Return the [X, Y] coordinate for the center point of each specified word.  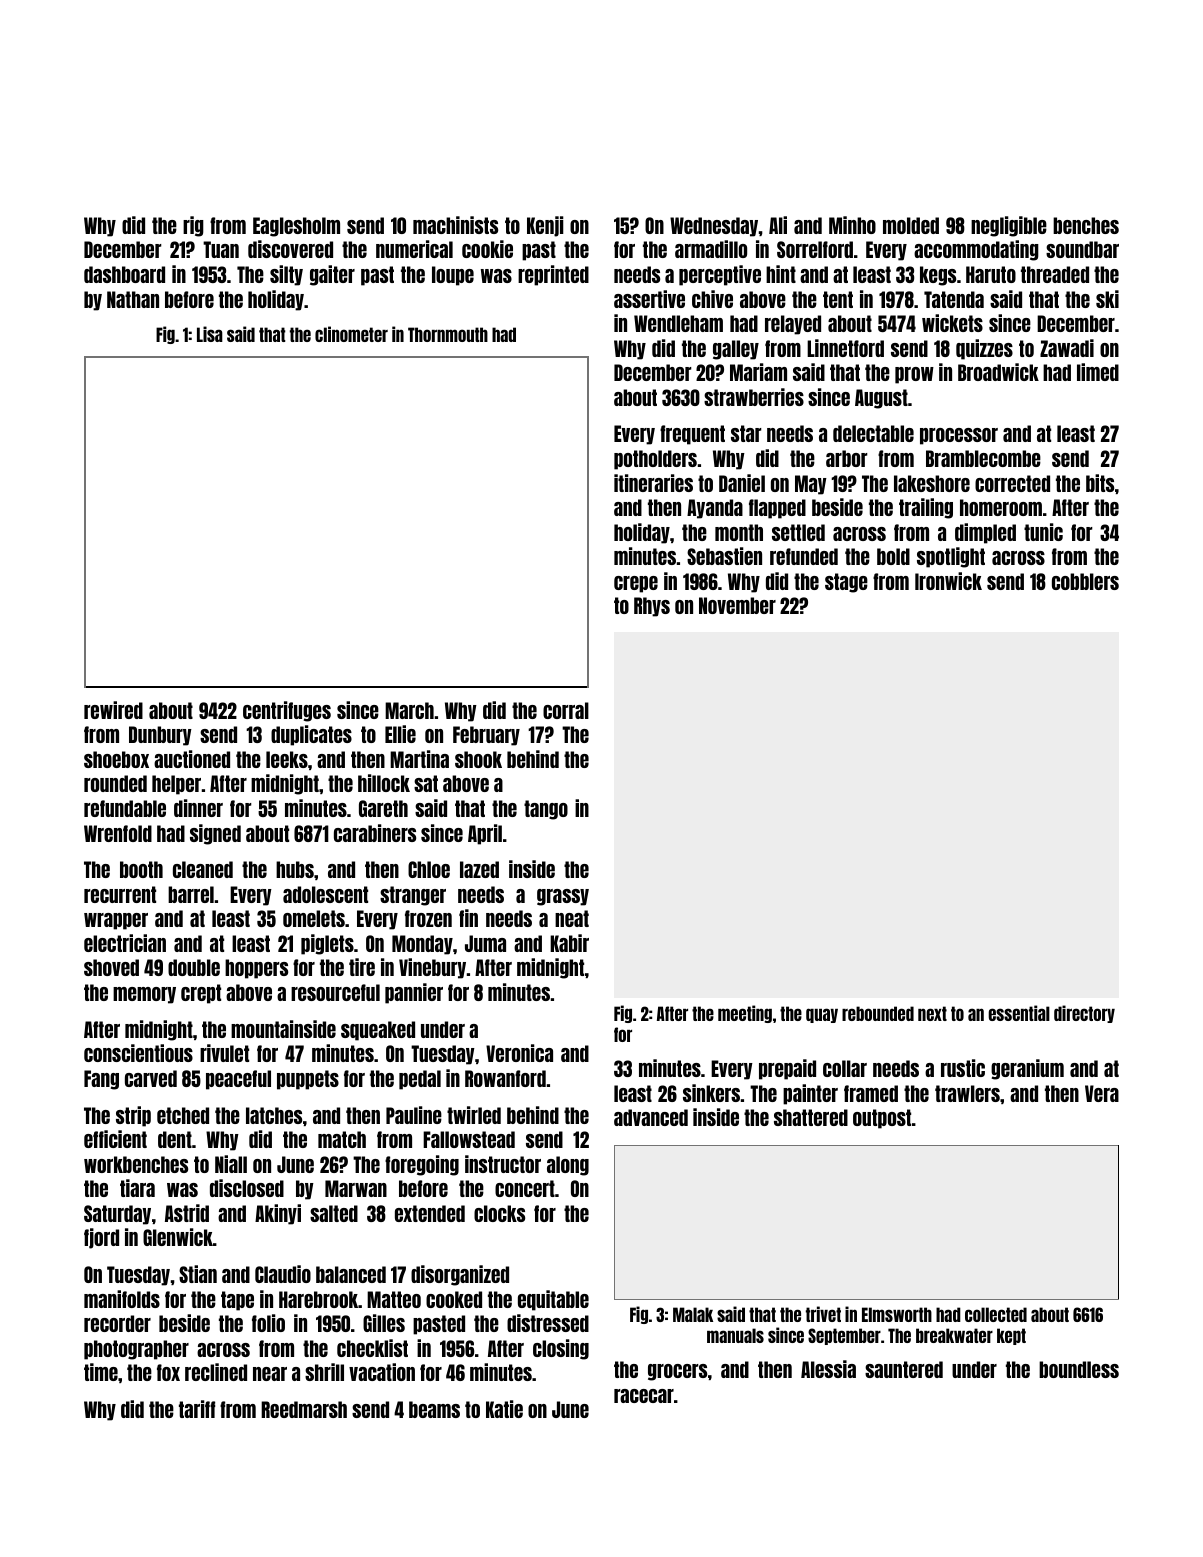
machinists [455, 225]
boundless [1079, 1369]
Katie [504, 1409]
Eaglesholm [296, 227]
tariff [197, 1409]
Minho [852, 225]
